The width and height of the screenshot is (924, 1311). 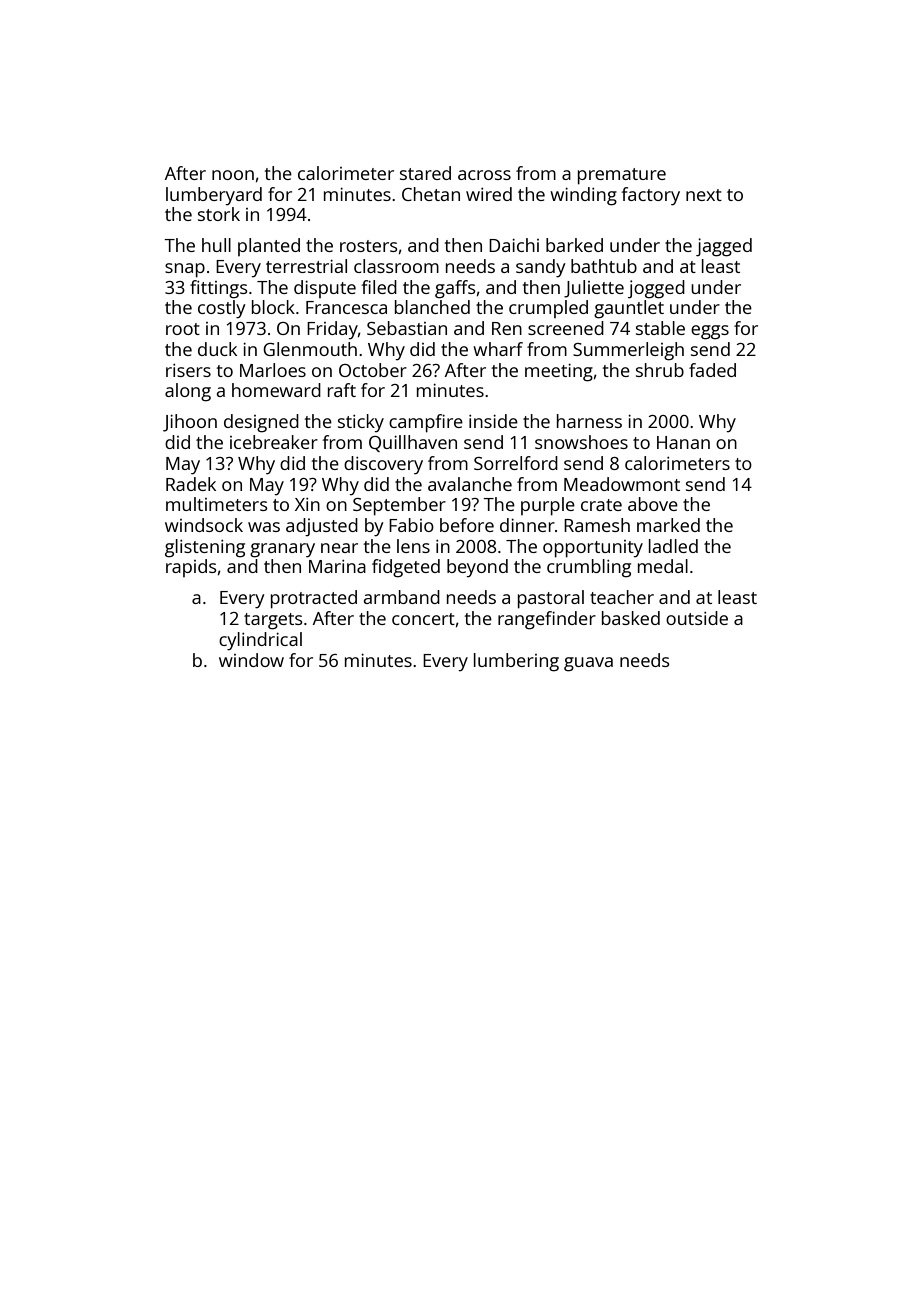 I want to click on faded, so click(x=712, y=370).
